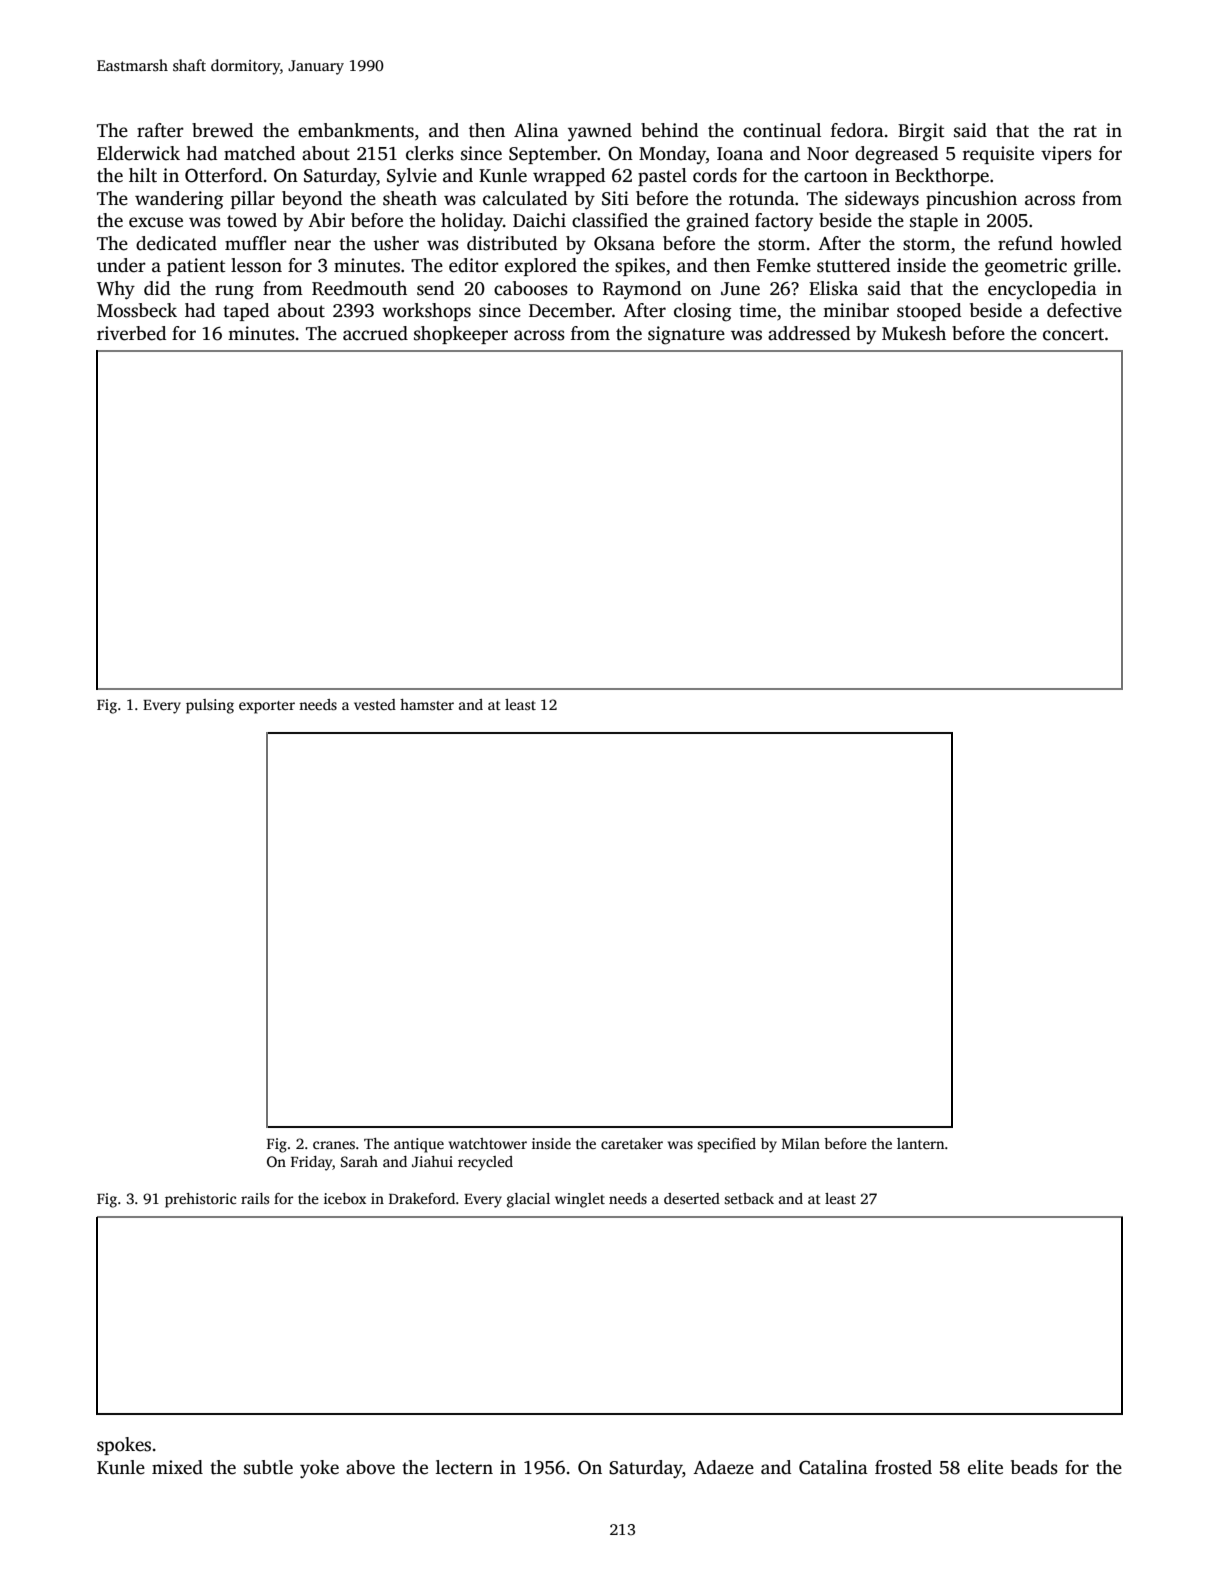  Describe the element at coordinates (461, 335) in the image. I see `shopkeeper` at that location.
